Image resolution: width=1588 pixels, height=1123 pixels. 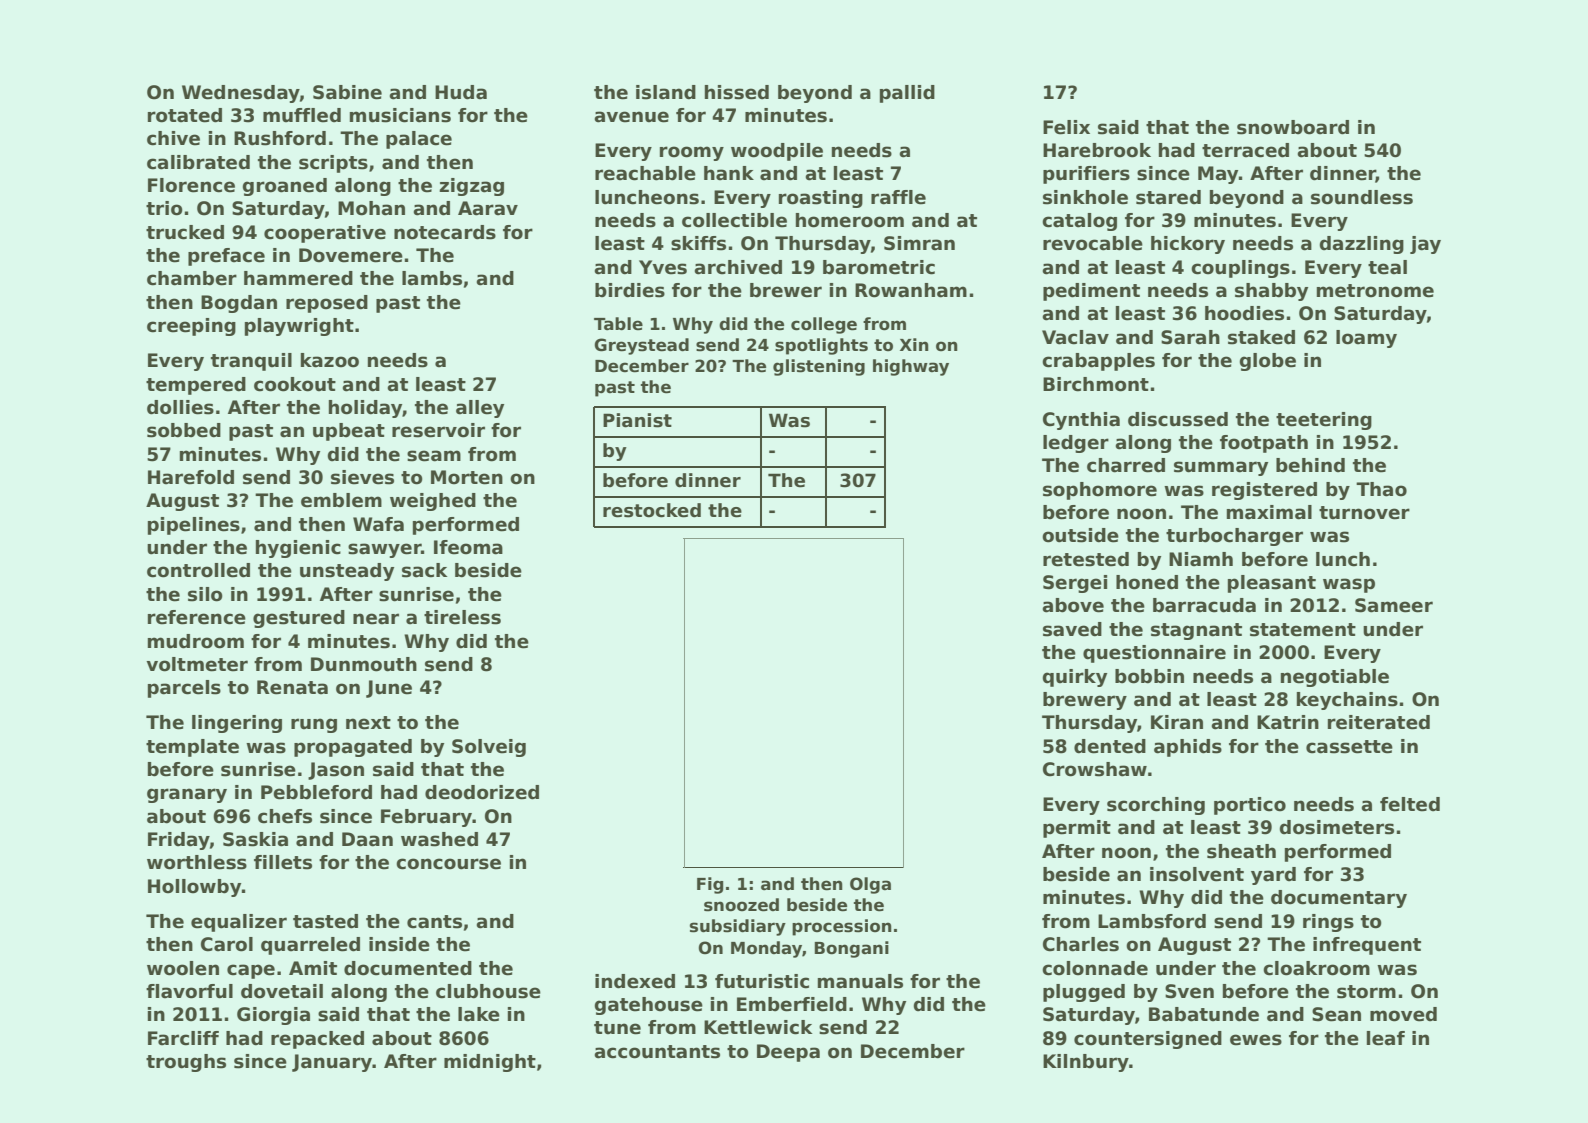 I want to click on tempered, so click(x=196, y=386).
